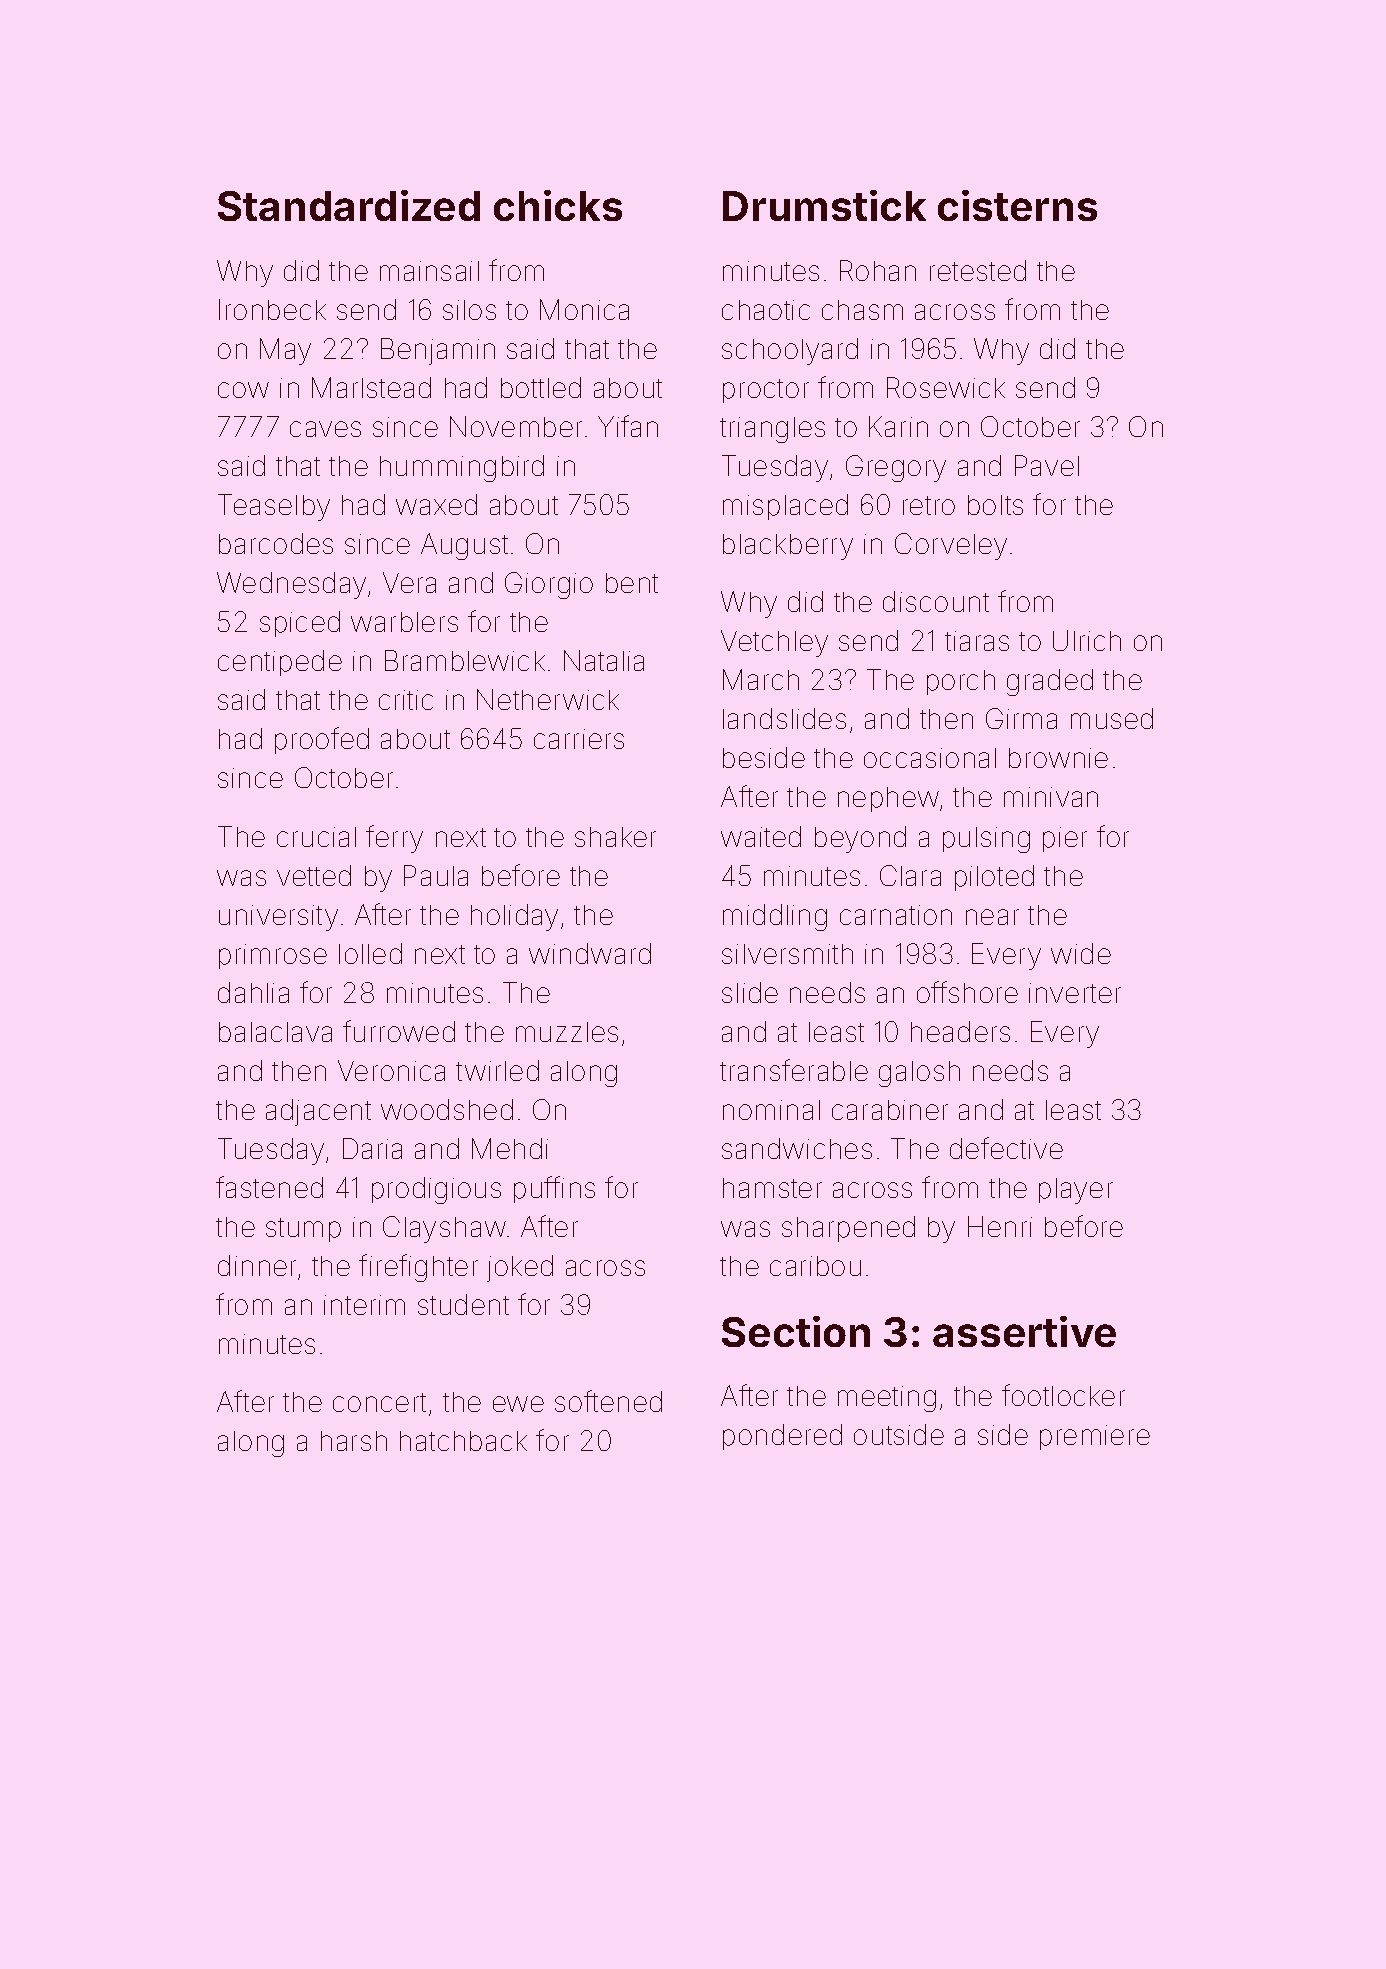  I want to click on Benjamin, so click(438, 351).
